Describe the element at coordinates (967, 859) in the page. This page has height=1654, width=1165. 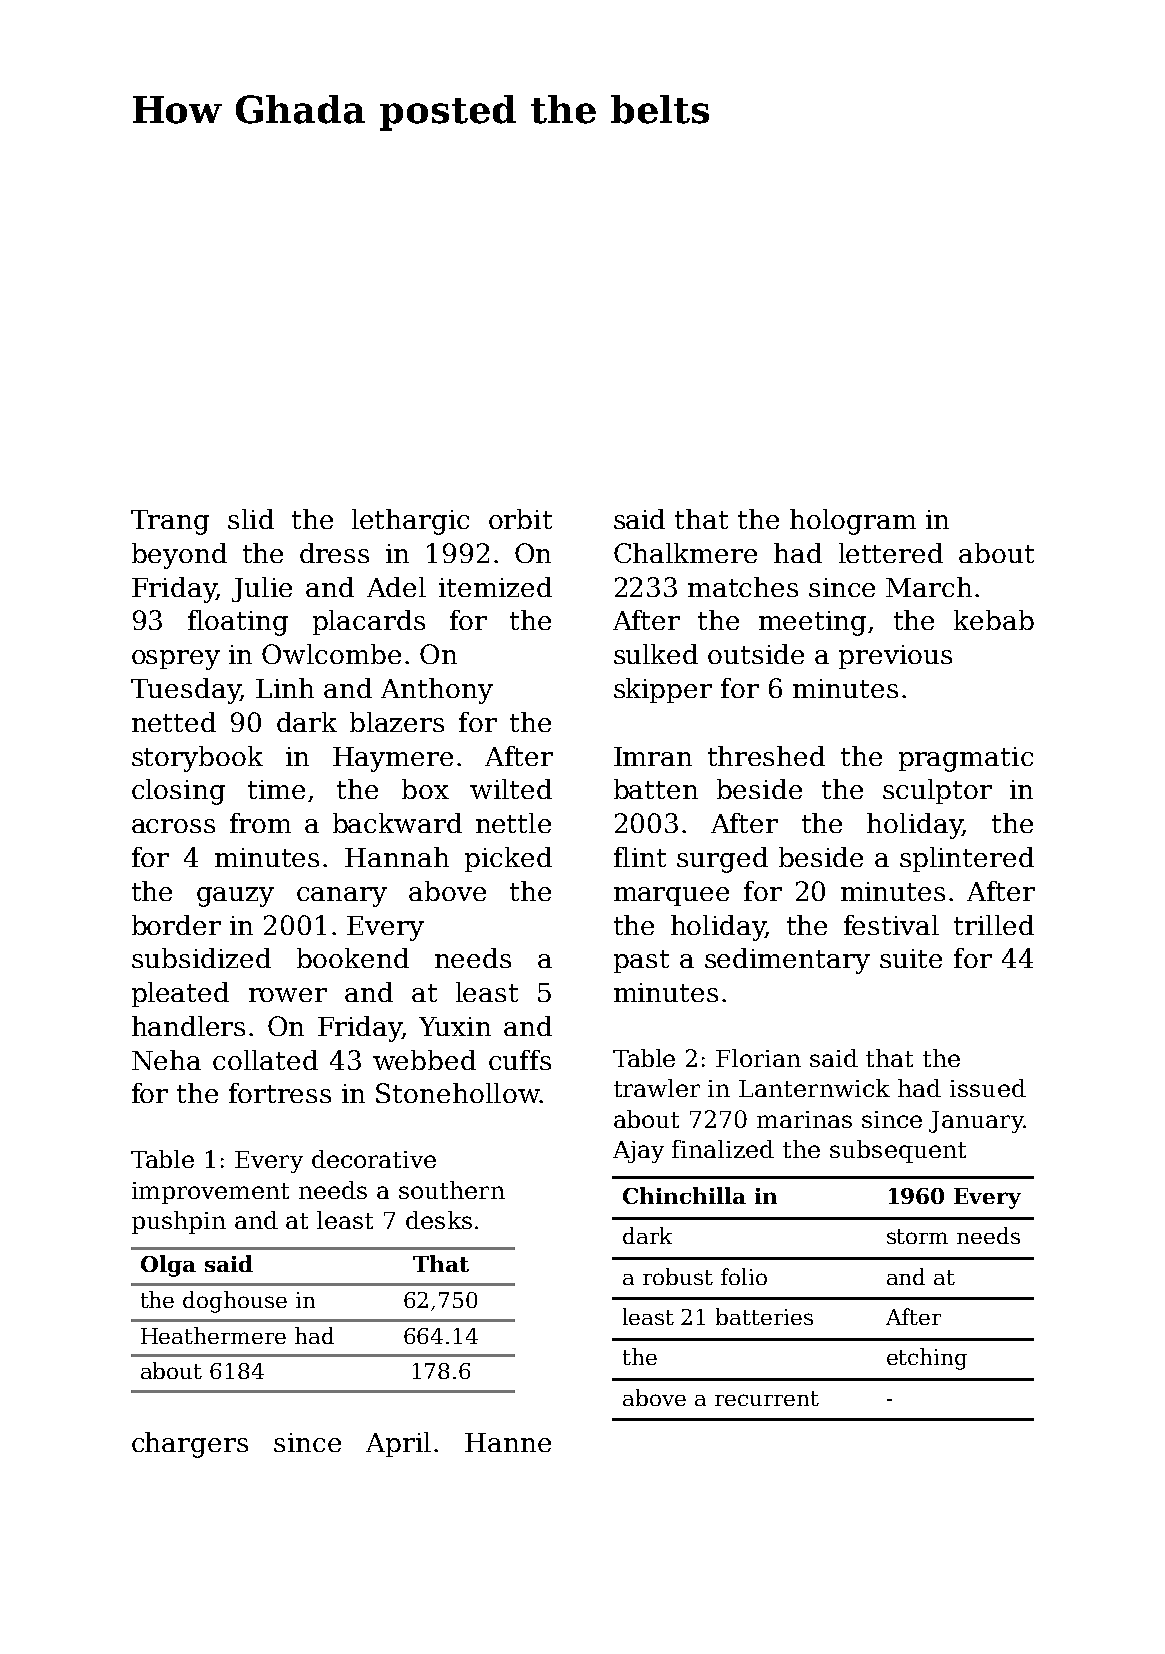
I see `splintered` at that location.
